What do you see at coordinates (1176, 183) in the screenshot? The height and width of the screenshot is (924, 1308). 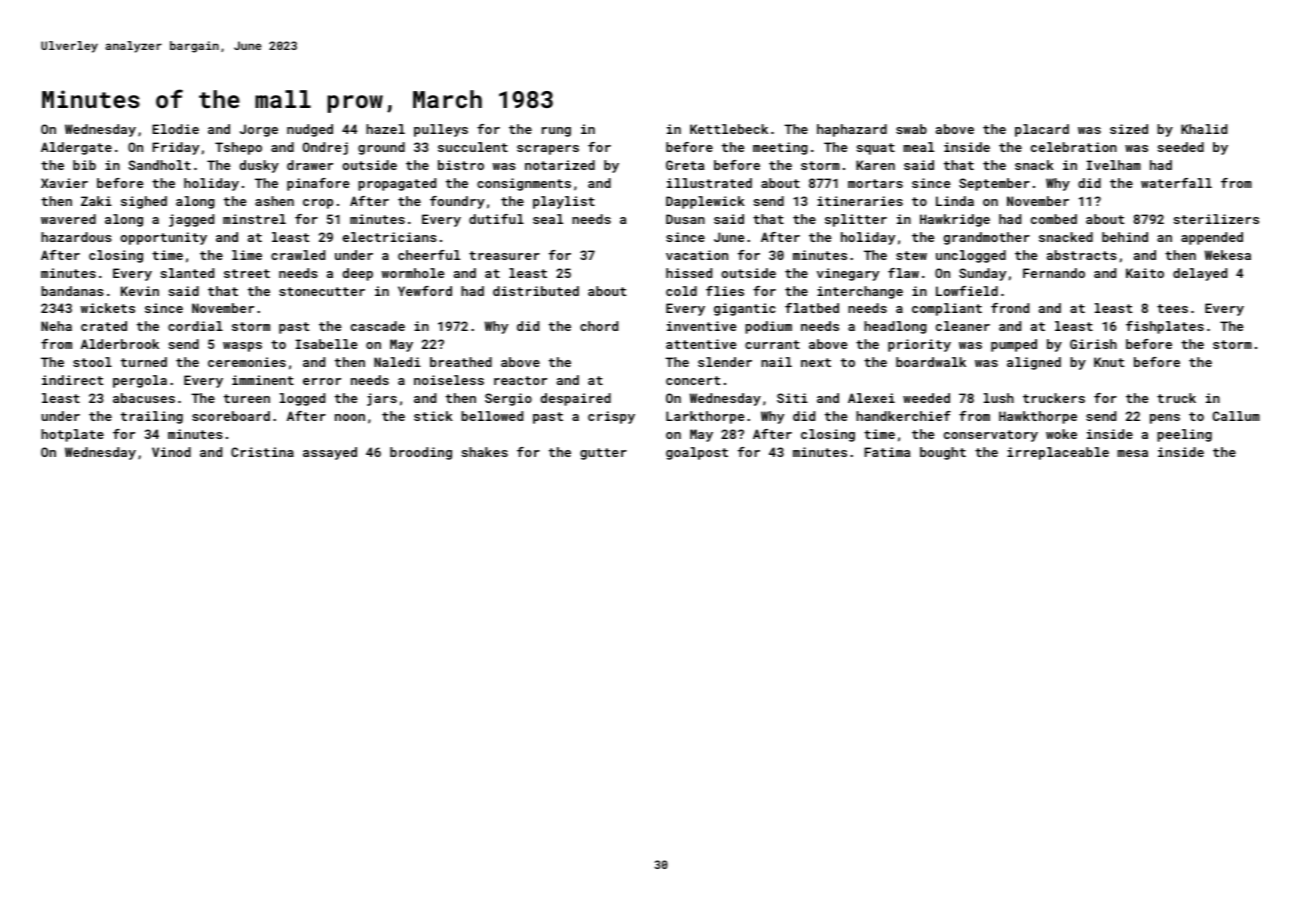 I see `waterfall` at bounding box center [1176, 183].
